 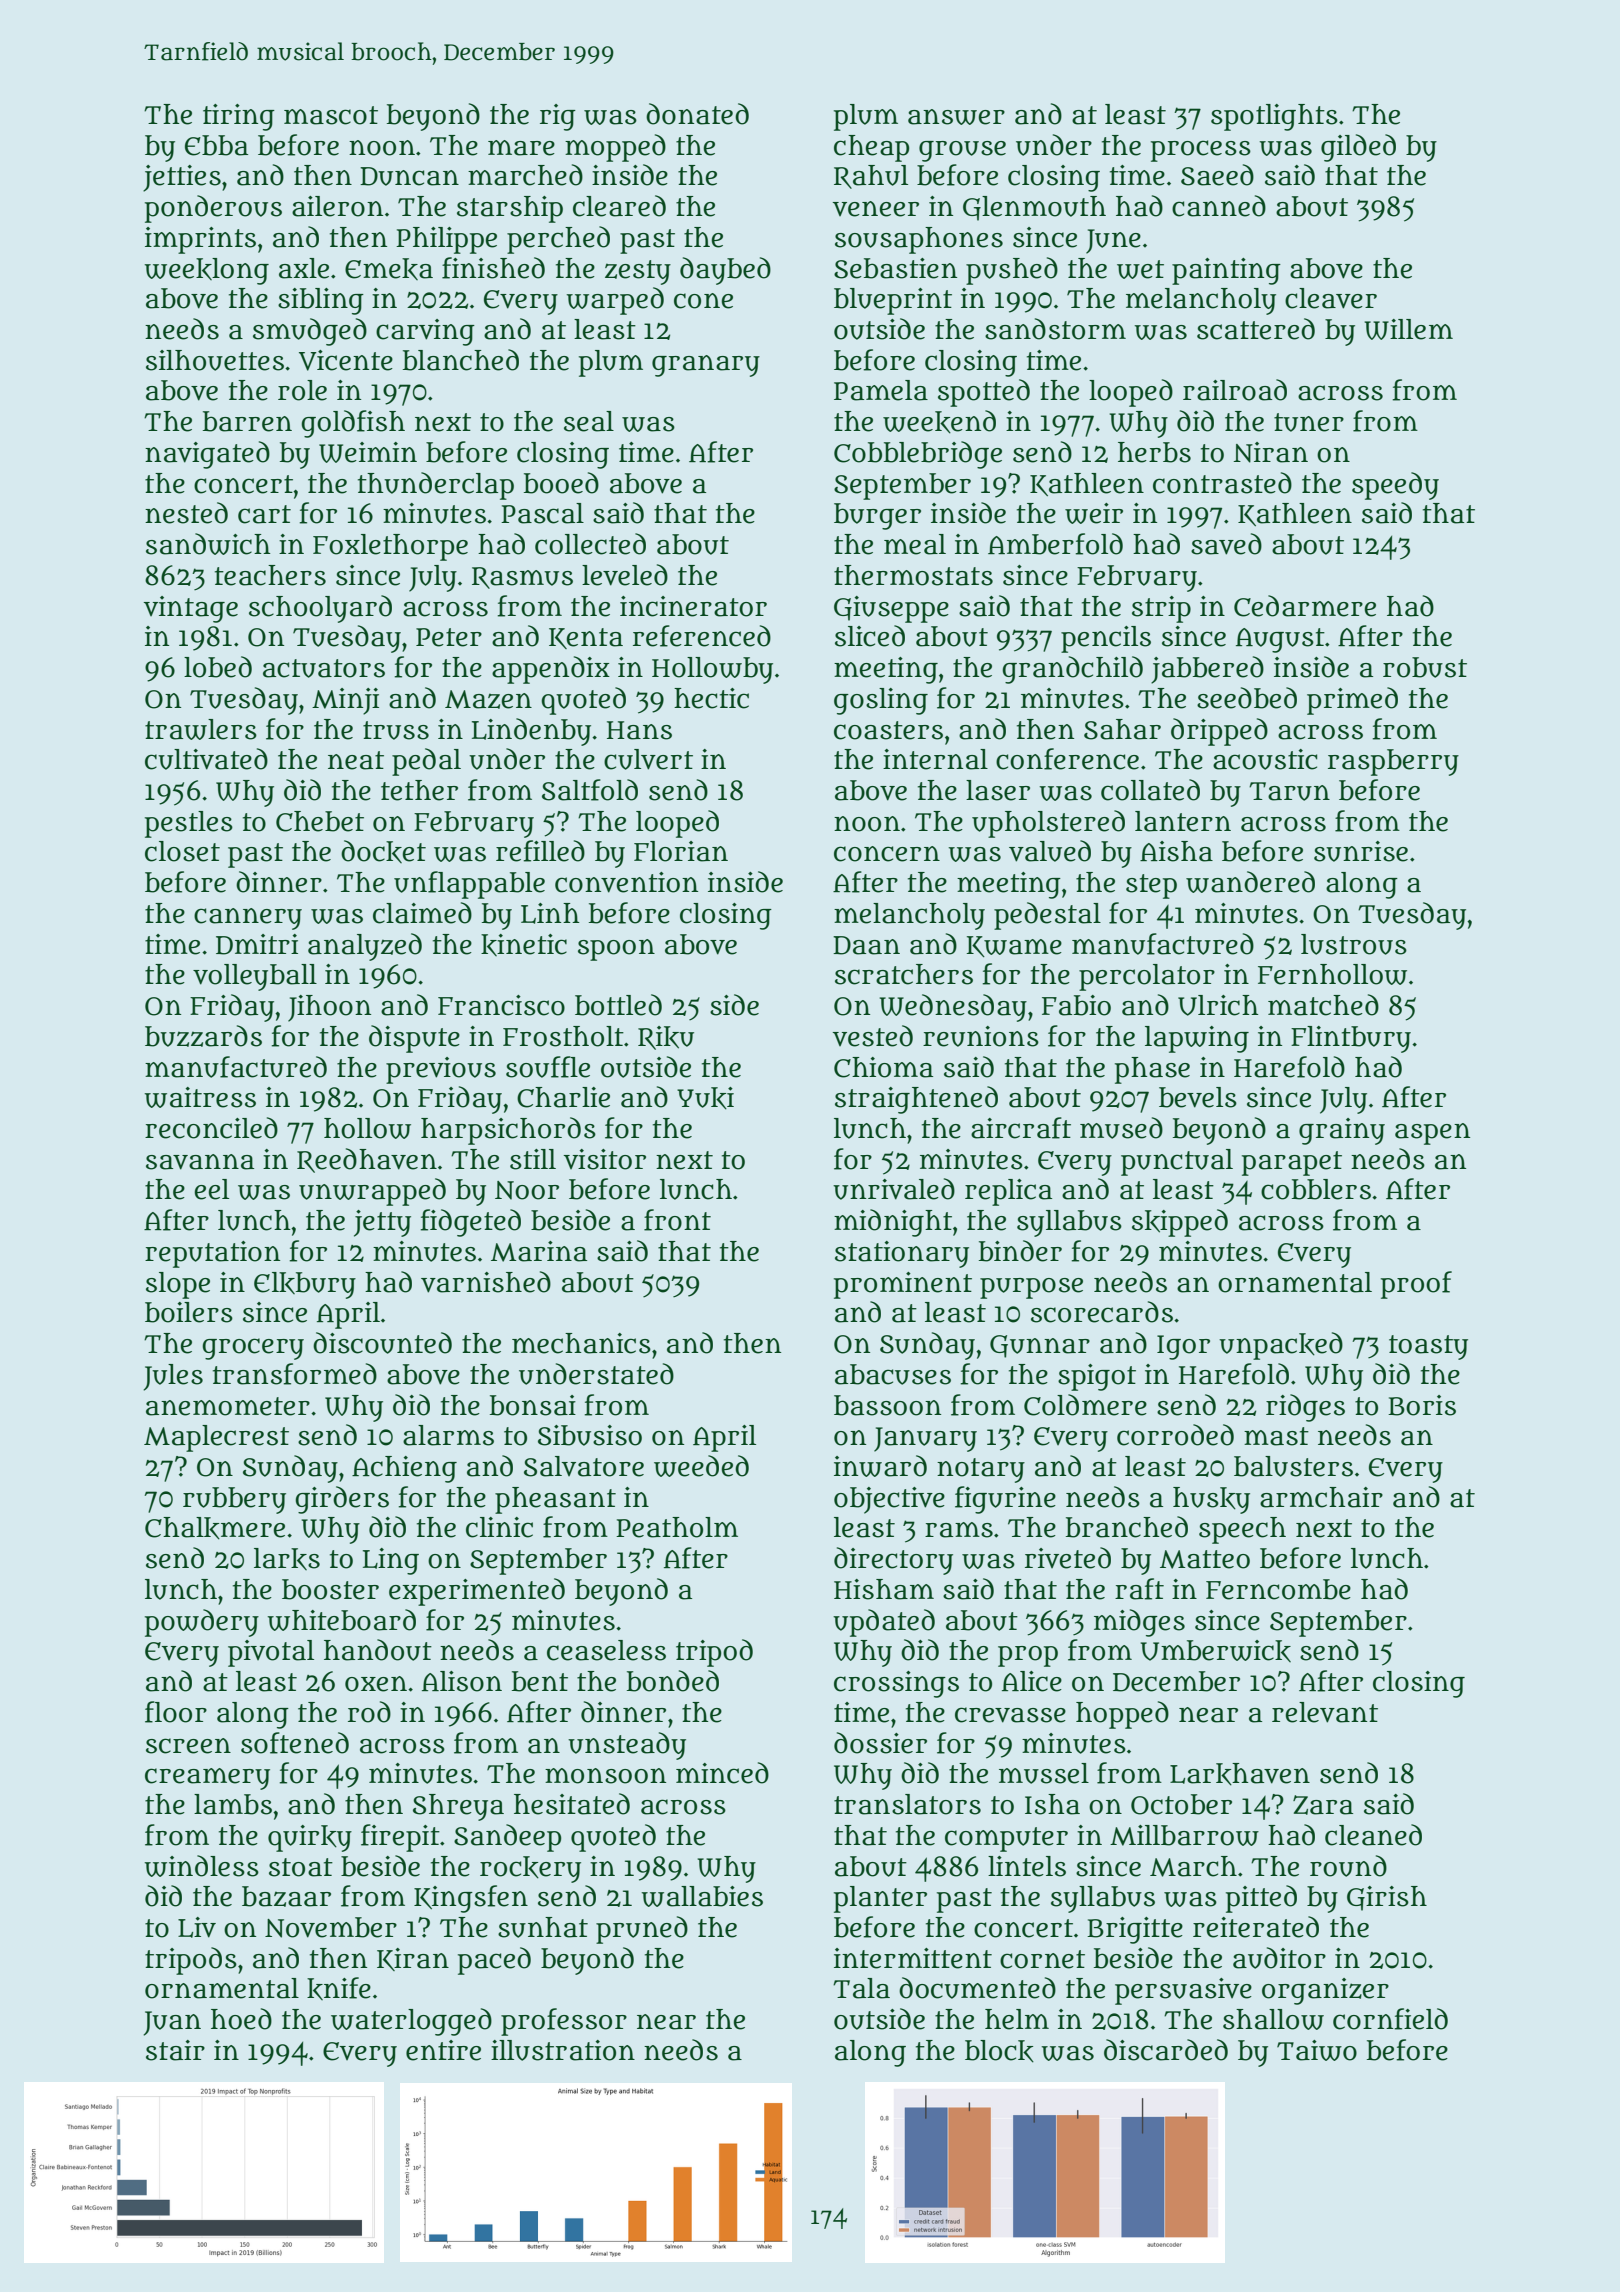 What do you see at coordinates (619, 206) in the image?
I see `cleared` at bounding box center [619, 206].
